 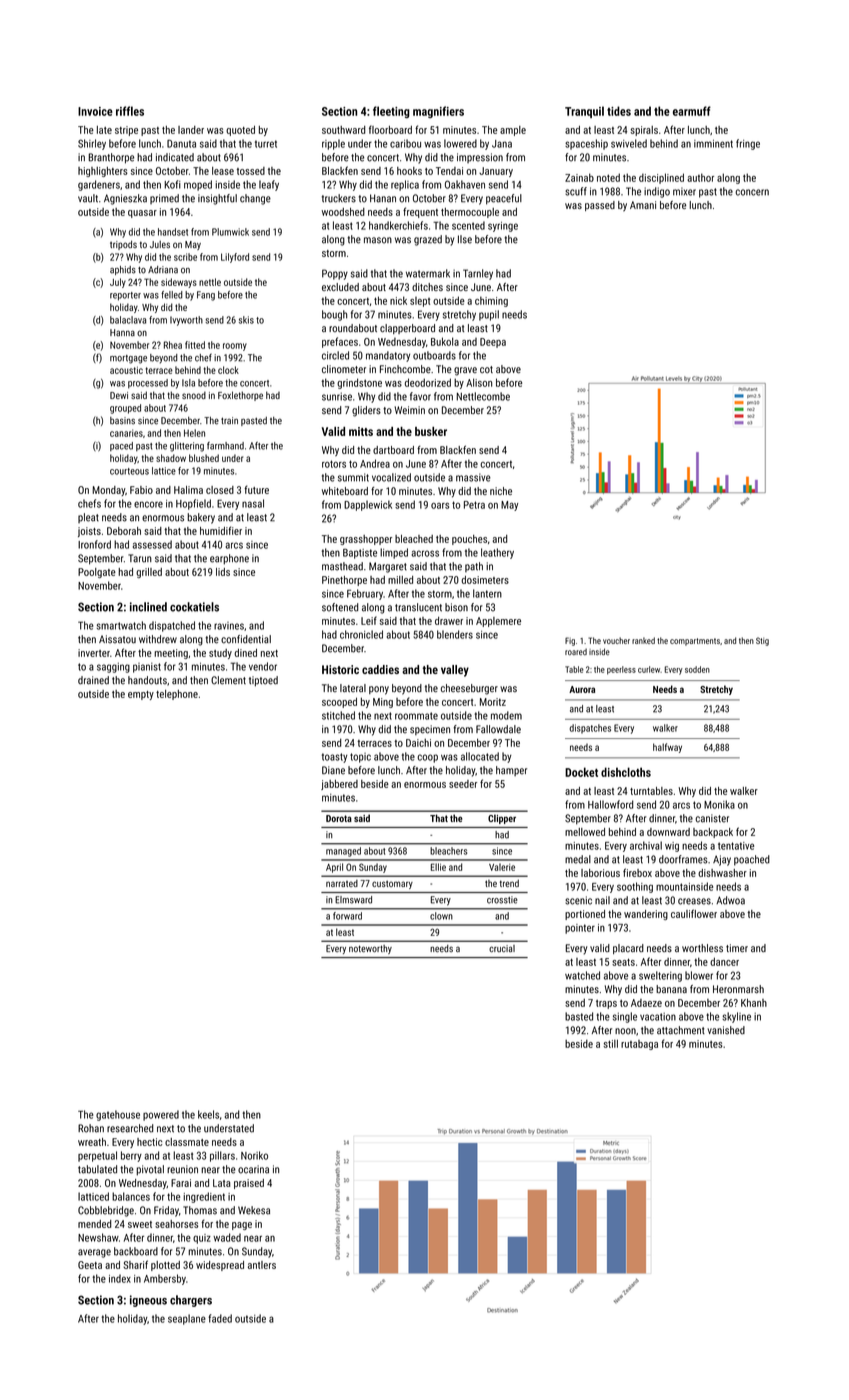 I want to click on vault, so click(x=88, y=198).
